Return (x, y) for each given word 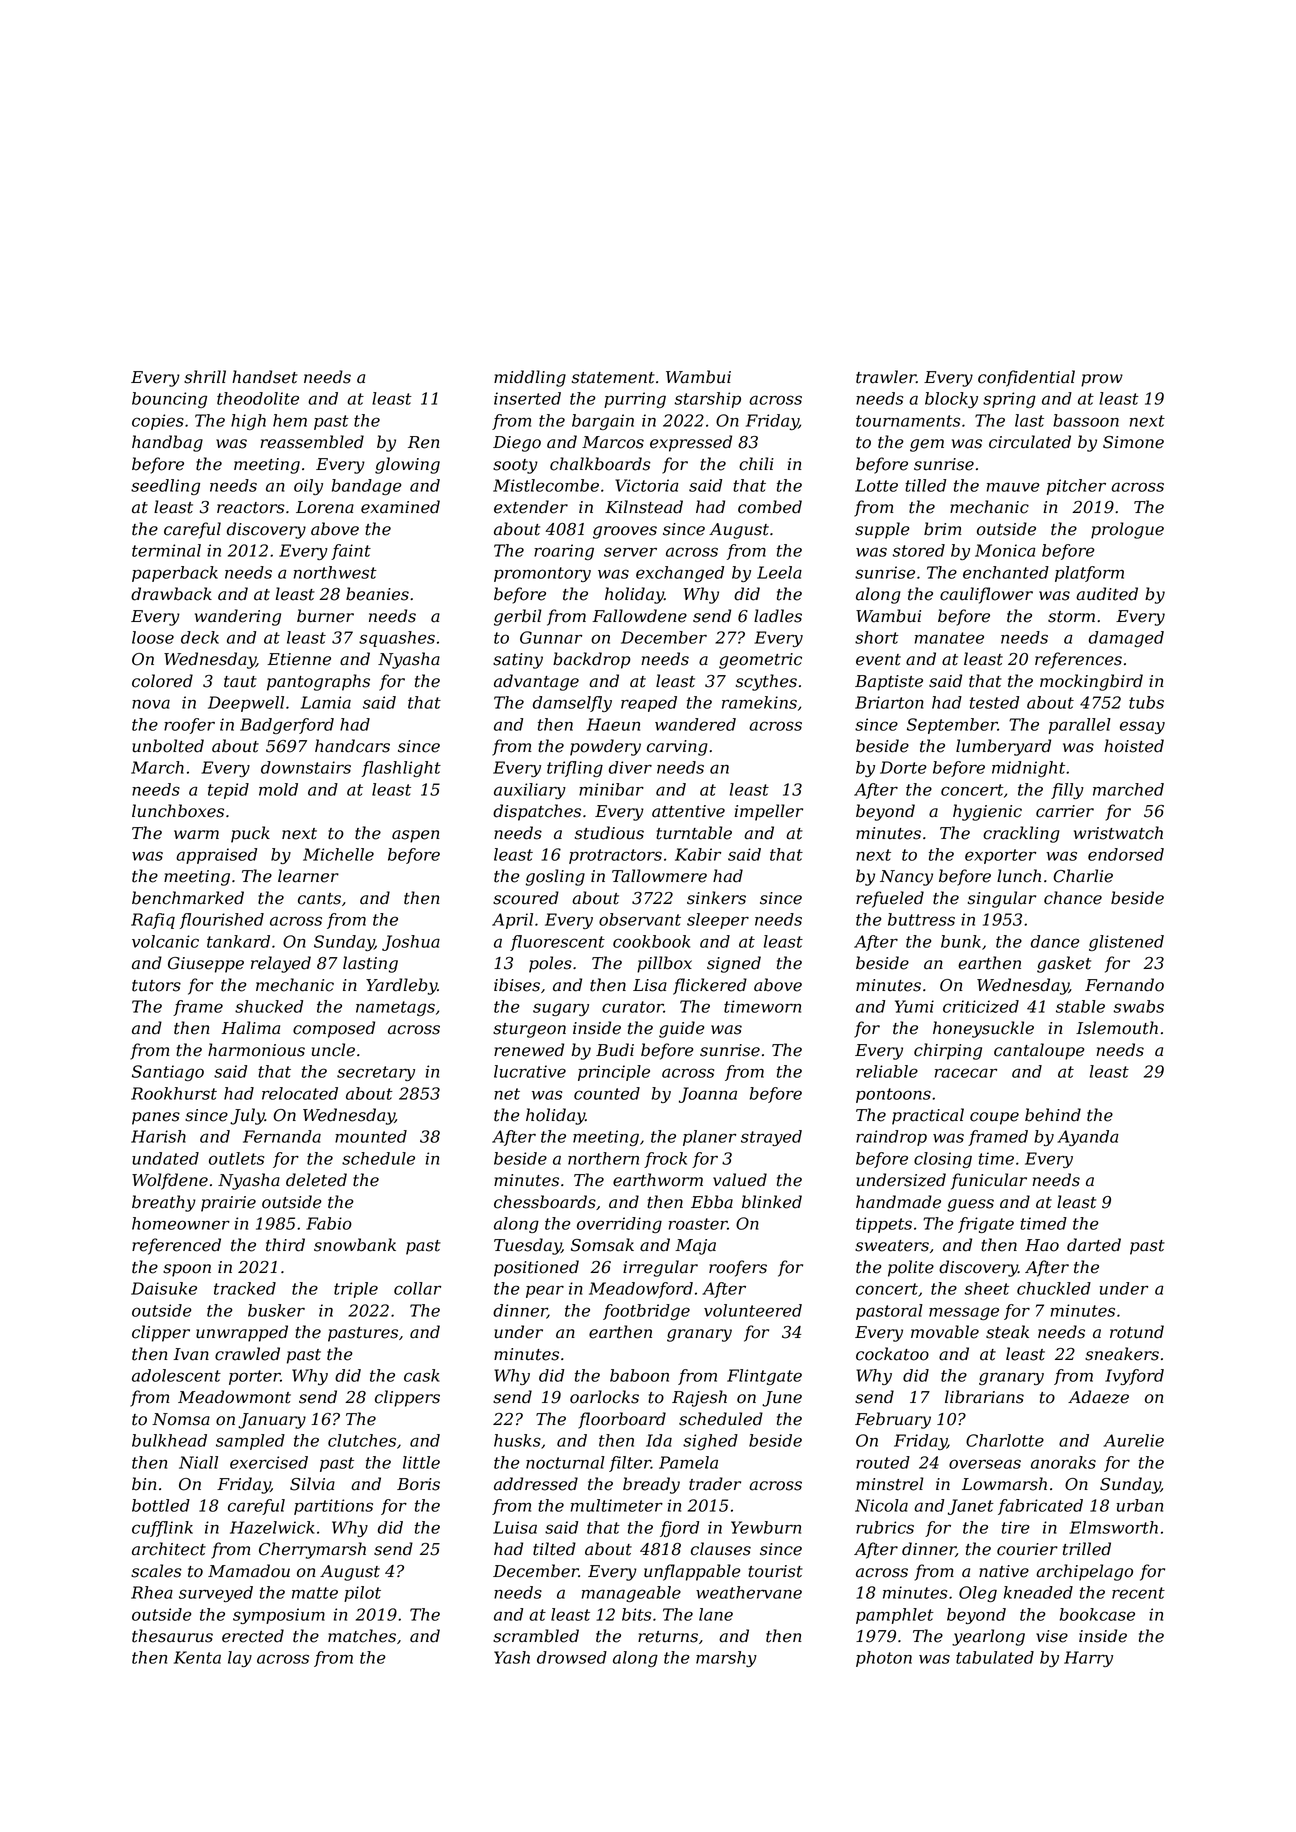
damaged (1126, 639)
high (248, 422)
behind (1053, 1115)
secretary (376, 1073)
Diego (517, 444)
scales (156, 1571)
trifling (575, 769)
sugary (561, 1009)
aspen (415, 836)
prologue (1127, 530)
